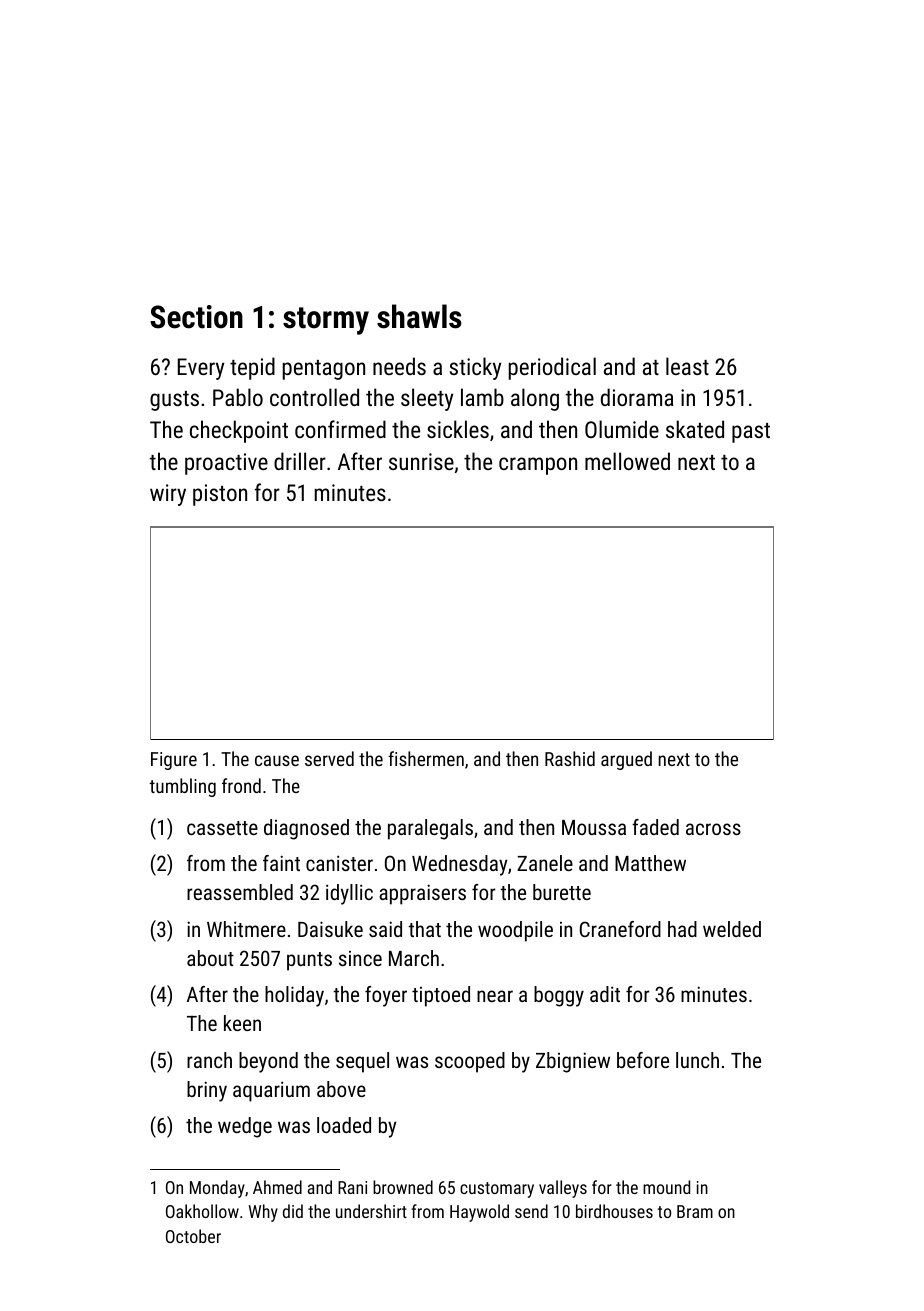 This screenshot has height=1311, width=924. I want to click on argued, so click(626, 760).
